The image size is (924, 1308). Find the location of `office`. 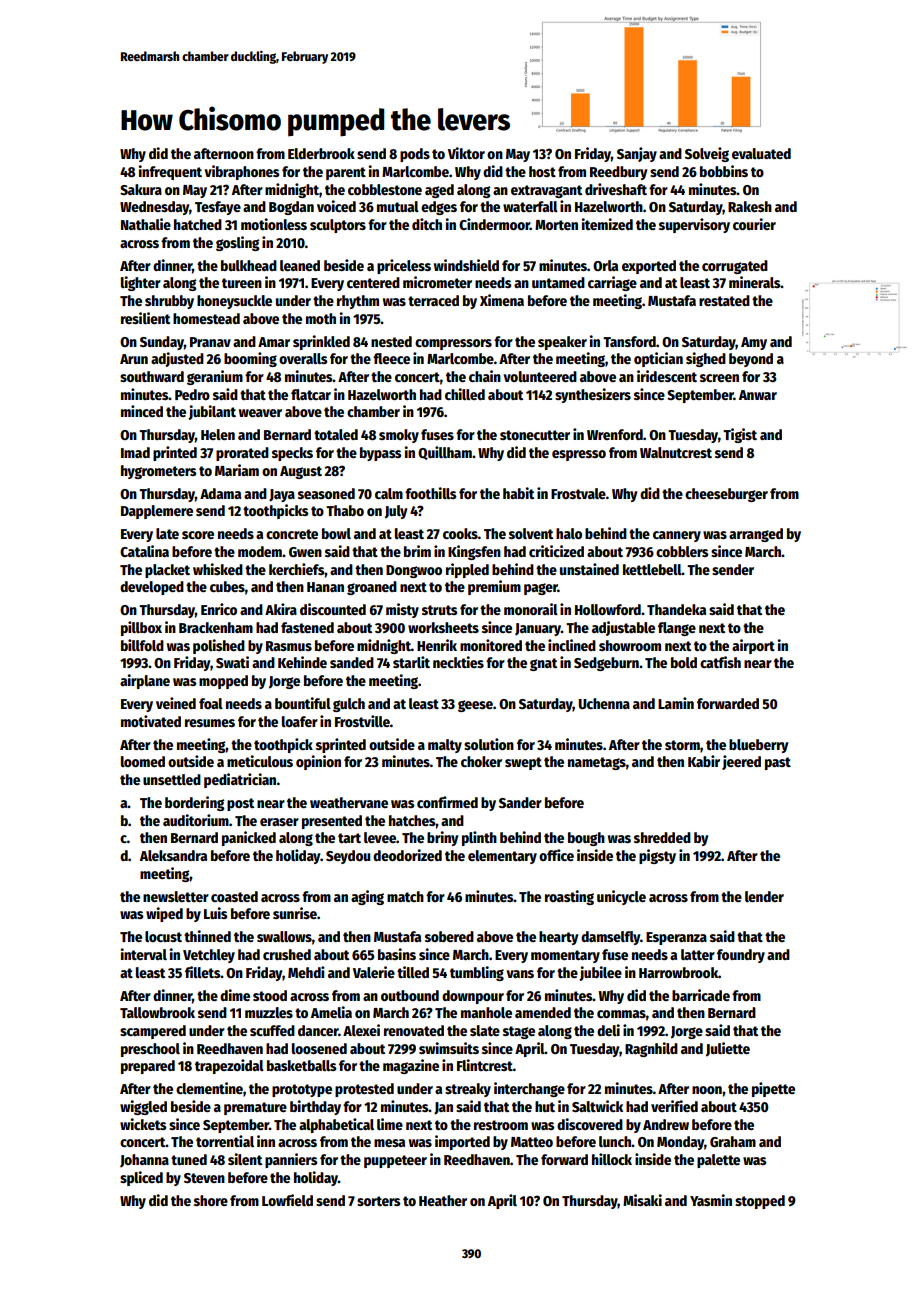

office is located at coordinates (556, 855).
